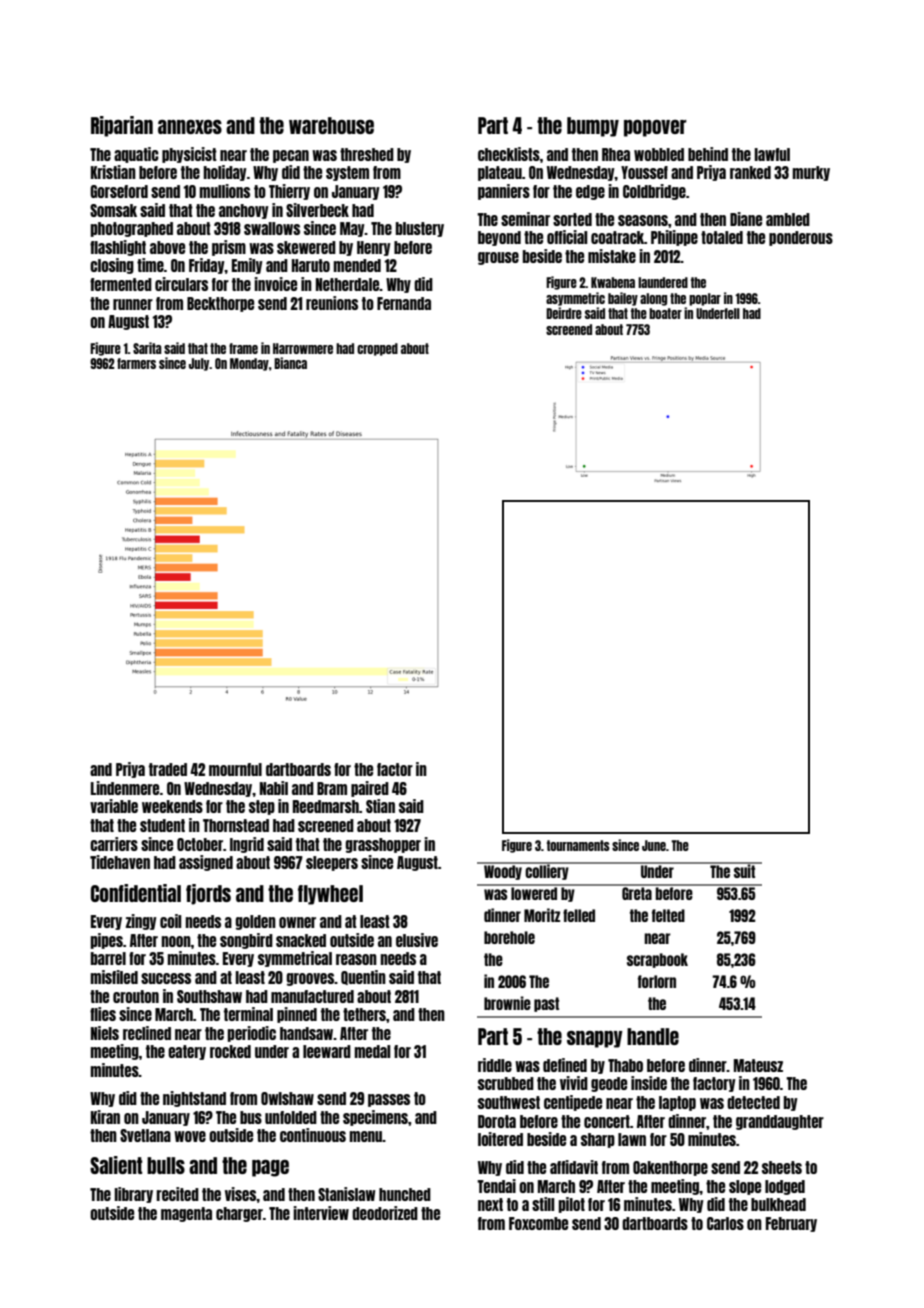 This page has width=924, height=1308. I want to click on Bianca, so click(290, 363).
